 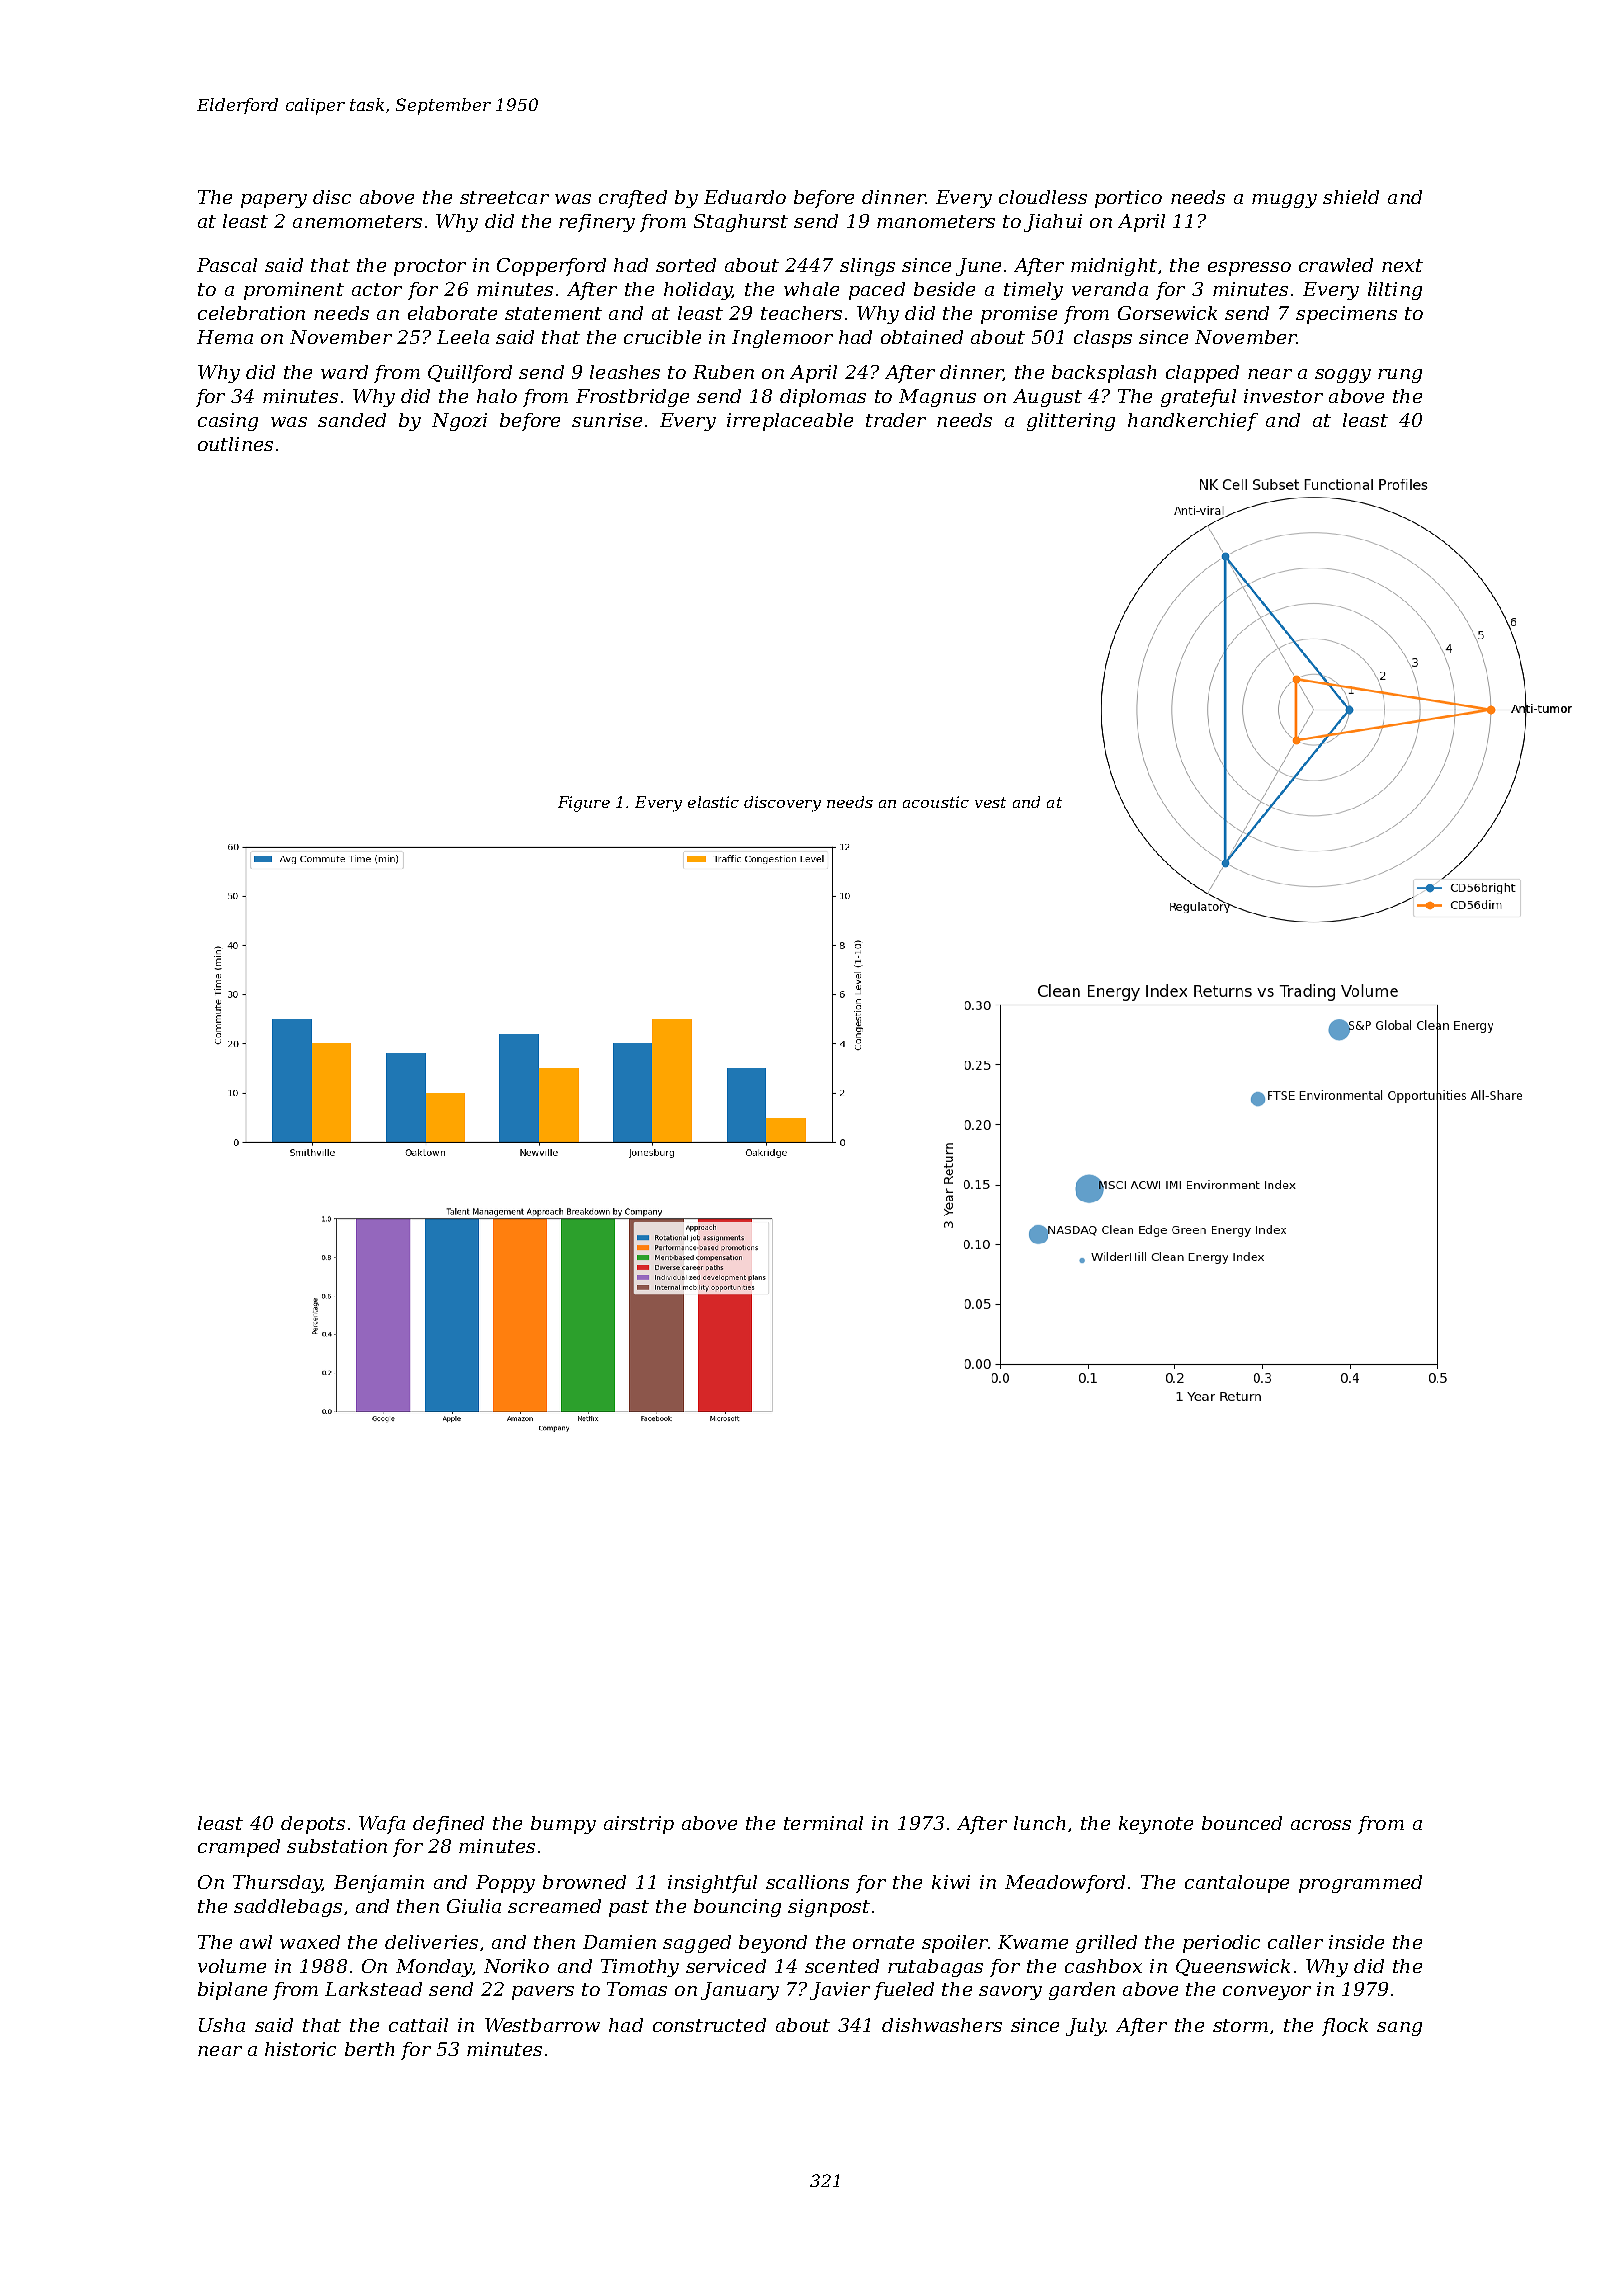 What do you see at coordinates (382, 1825) in the image?
I see `Wafa` at bounding box center [382, 1825].
